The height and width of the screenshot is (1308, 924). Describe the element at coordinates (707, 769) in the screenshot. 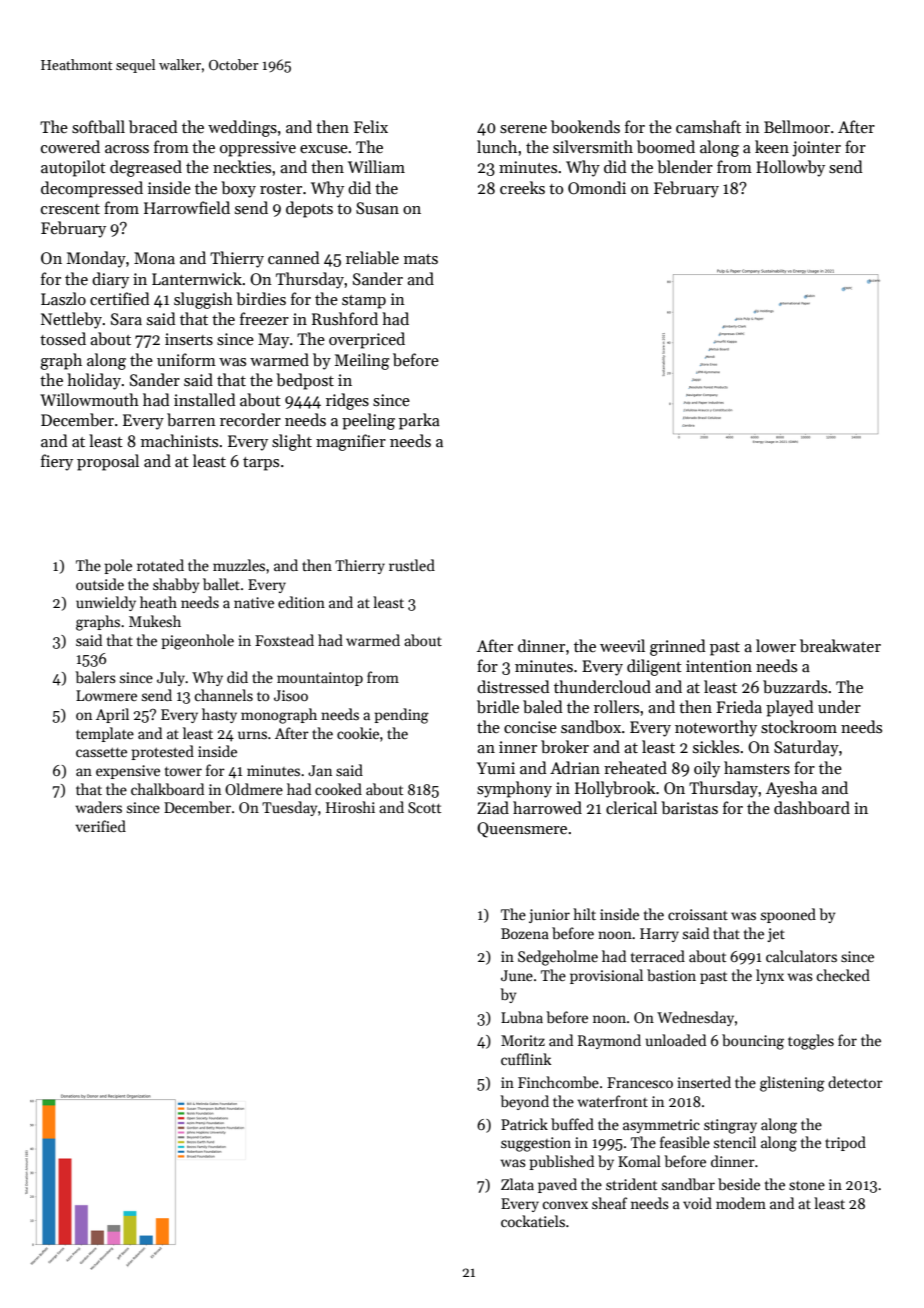

I see `oily` at that location.
